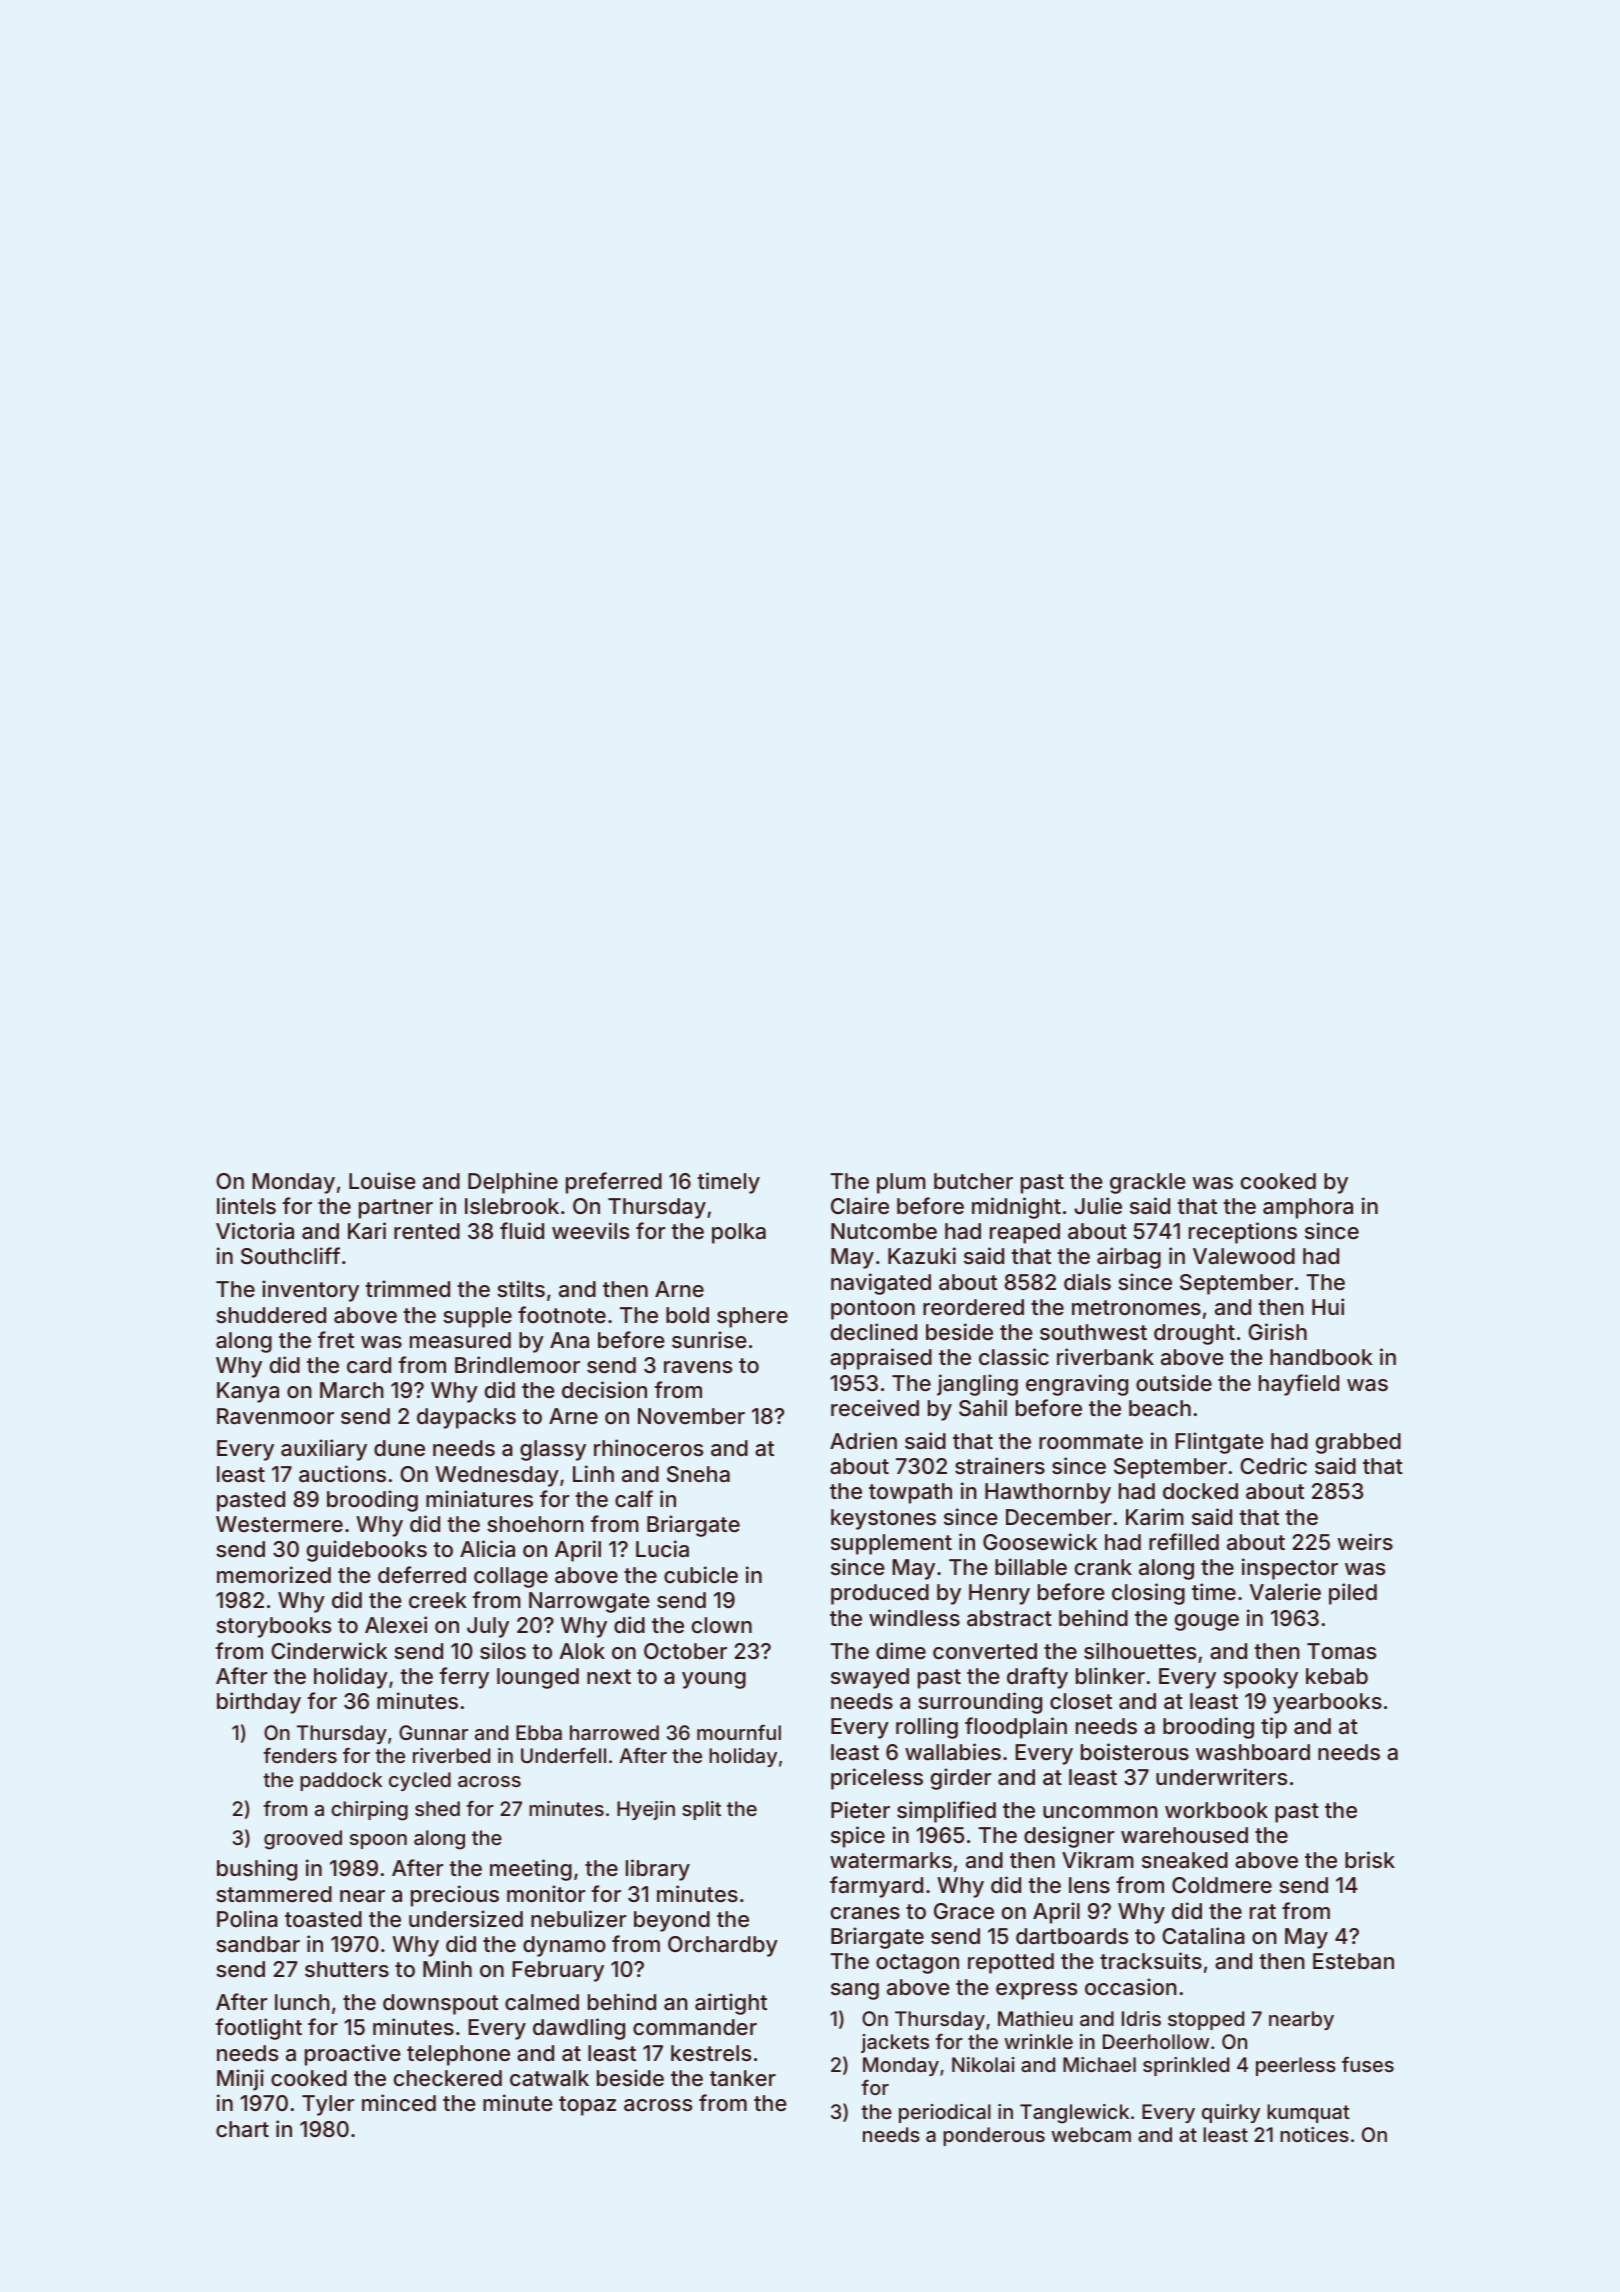 This screenshot has width=1620, height=2292. Describe the element at coordinates (382, 1180) in the screenshot. I see `Louise` at that location.
